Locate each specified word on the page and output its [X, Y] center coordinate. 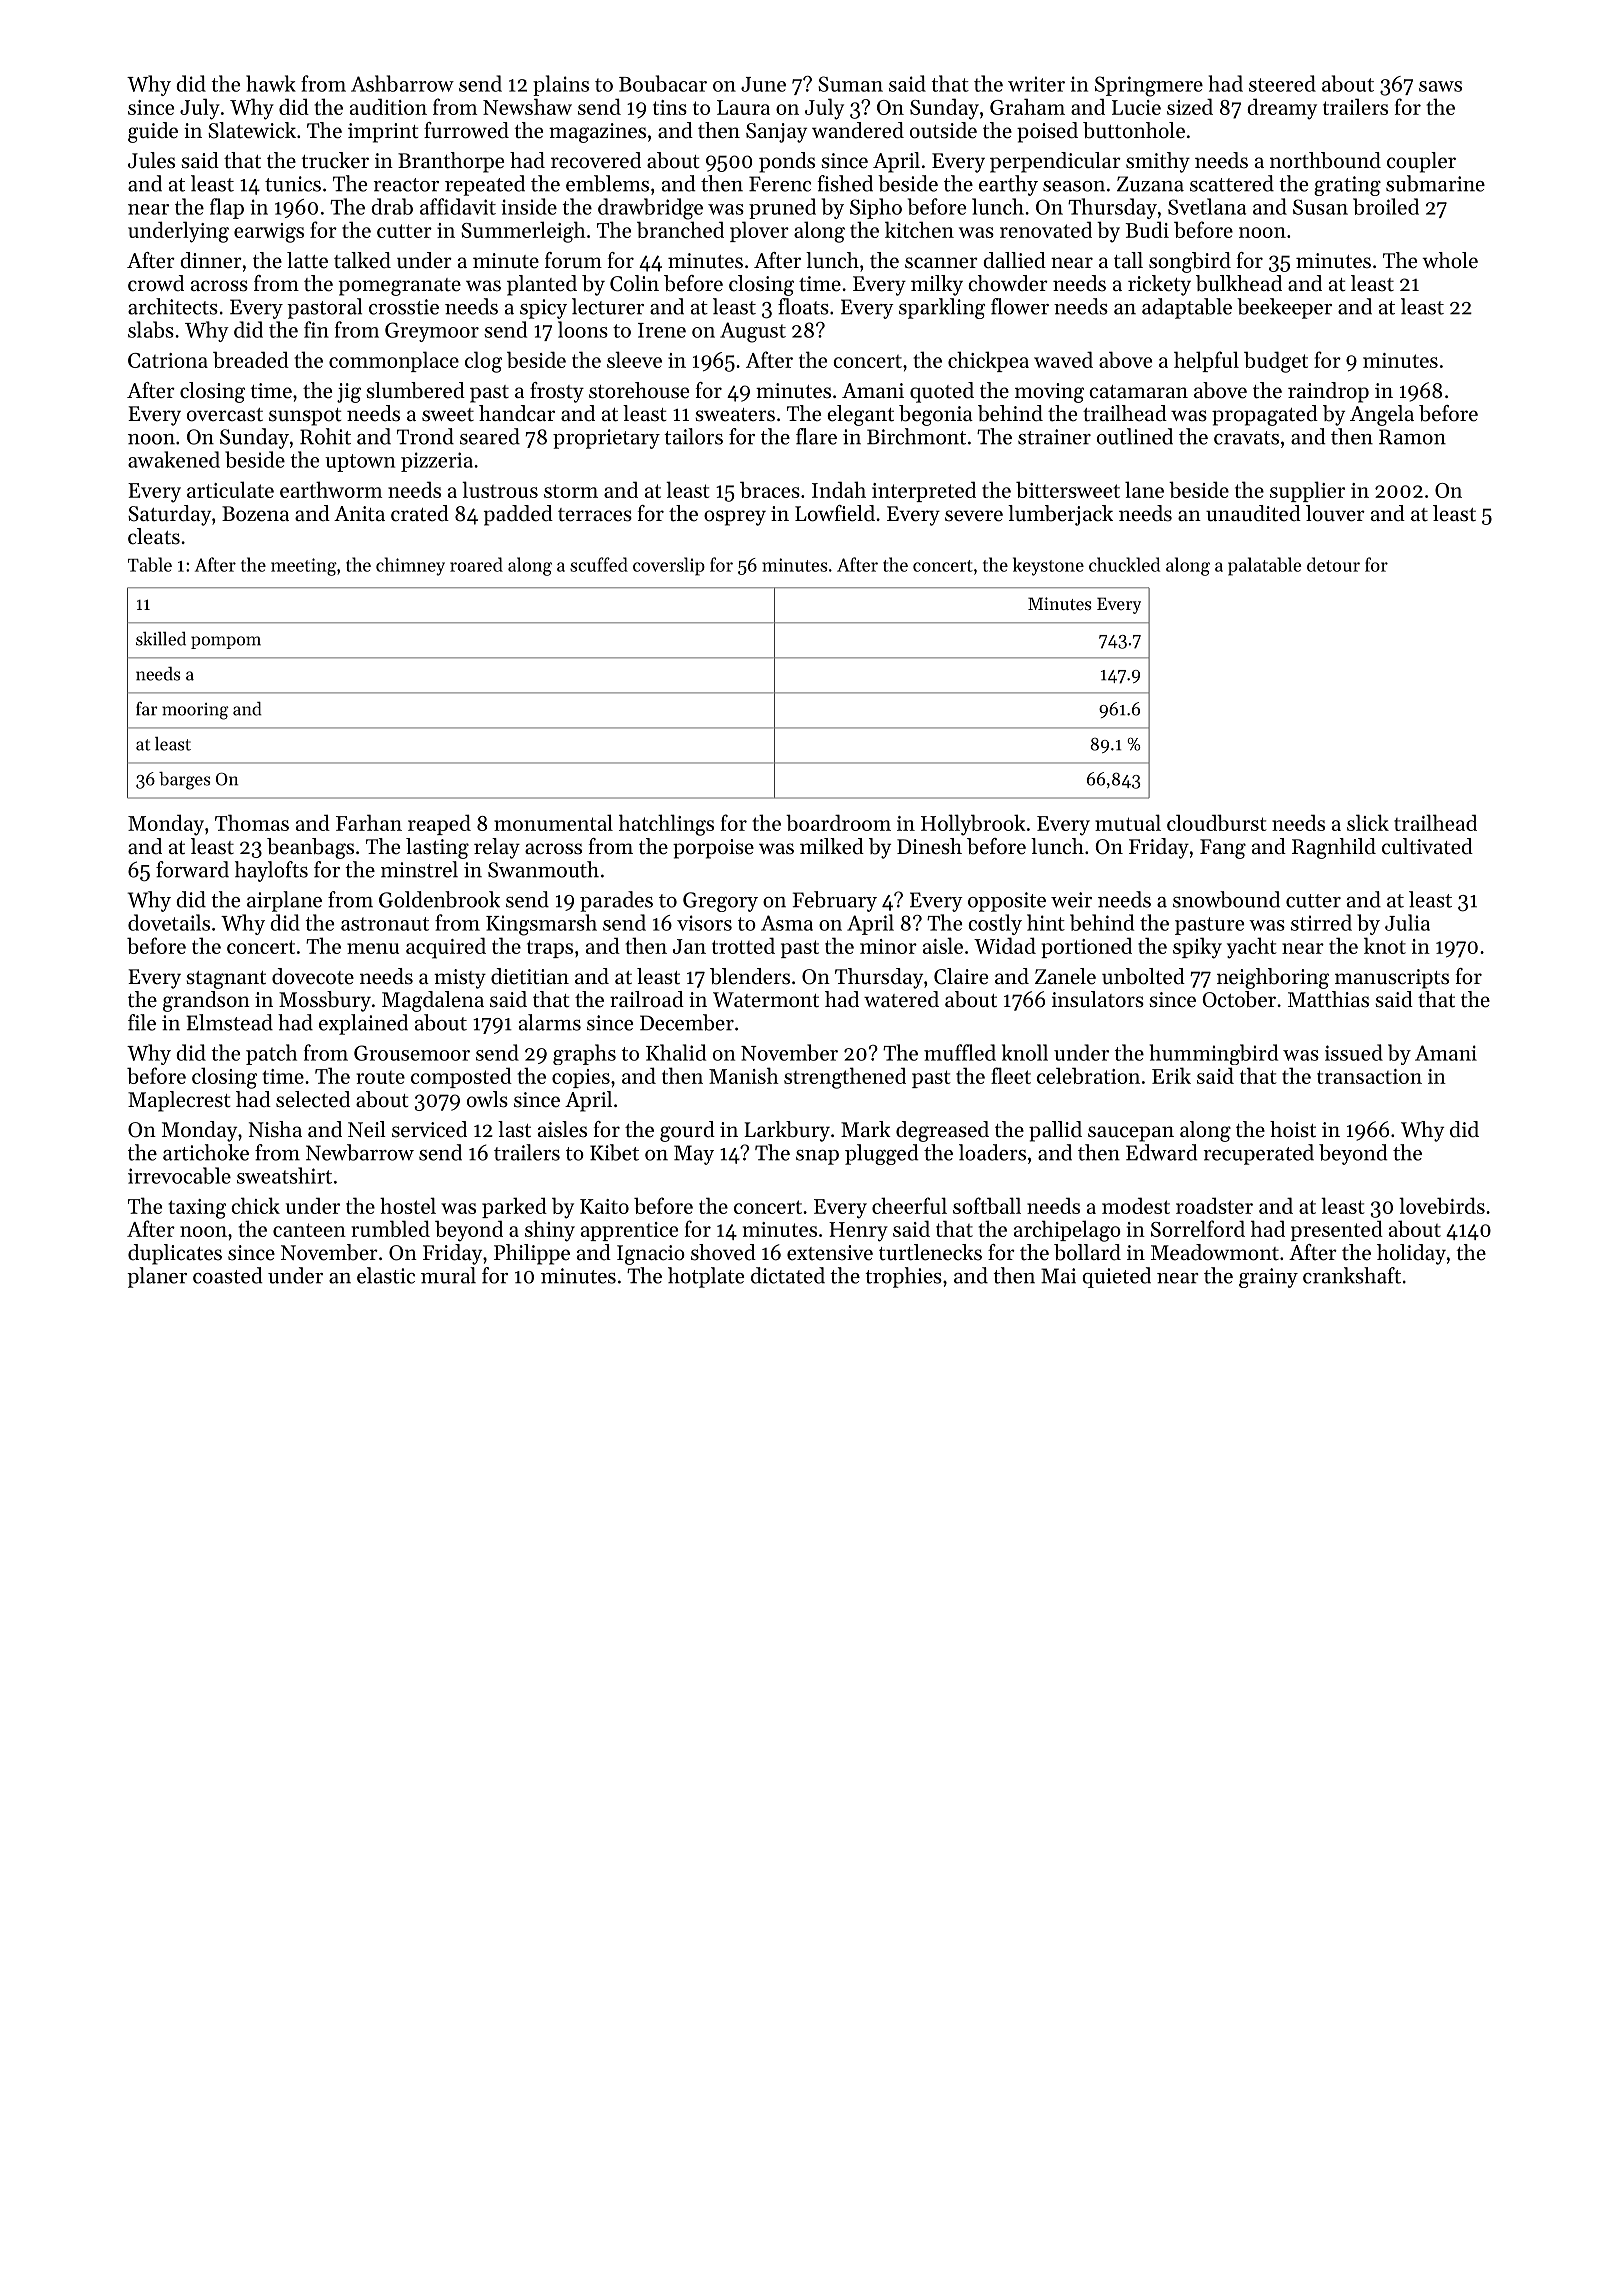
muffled [960, 1052]
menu [373, 948]
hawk [271, 83]
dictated [788, 1275]
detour [1333, 564]
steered [1282, 83]
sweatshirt [284, 1175]
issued [1354, 1052]
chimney [410, 566]
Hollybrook [973, 825]
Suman [850, 84]
